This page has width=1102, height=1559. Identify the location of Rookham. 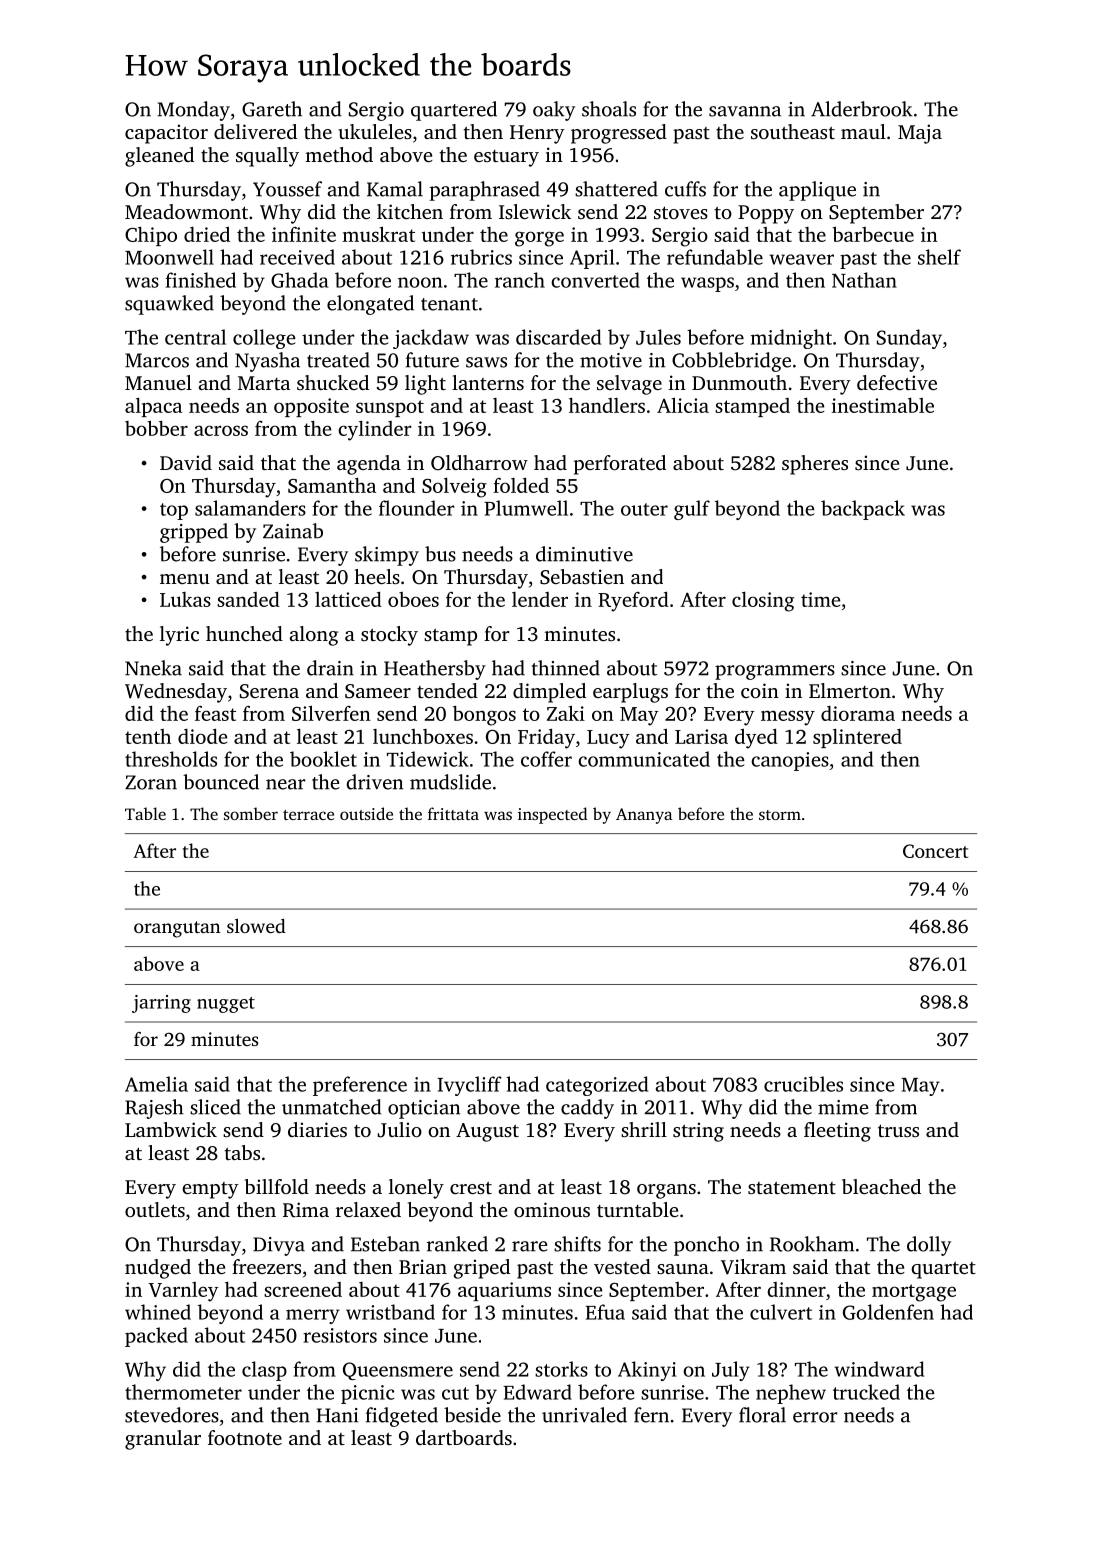
(812, 1244).
